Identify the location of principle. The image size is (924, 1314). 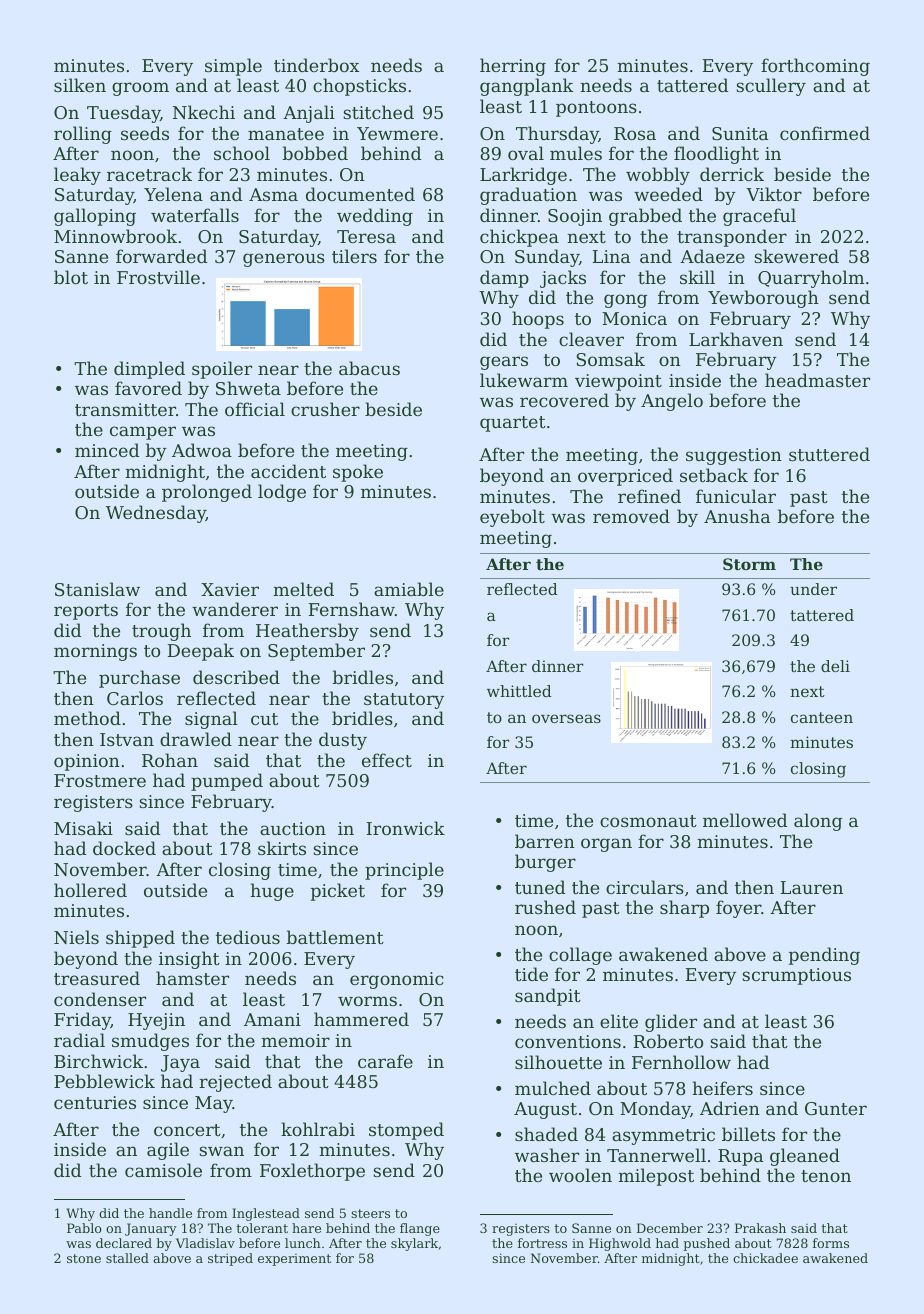
(404, 871).
